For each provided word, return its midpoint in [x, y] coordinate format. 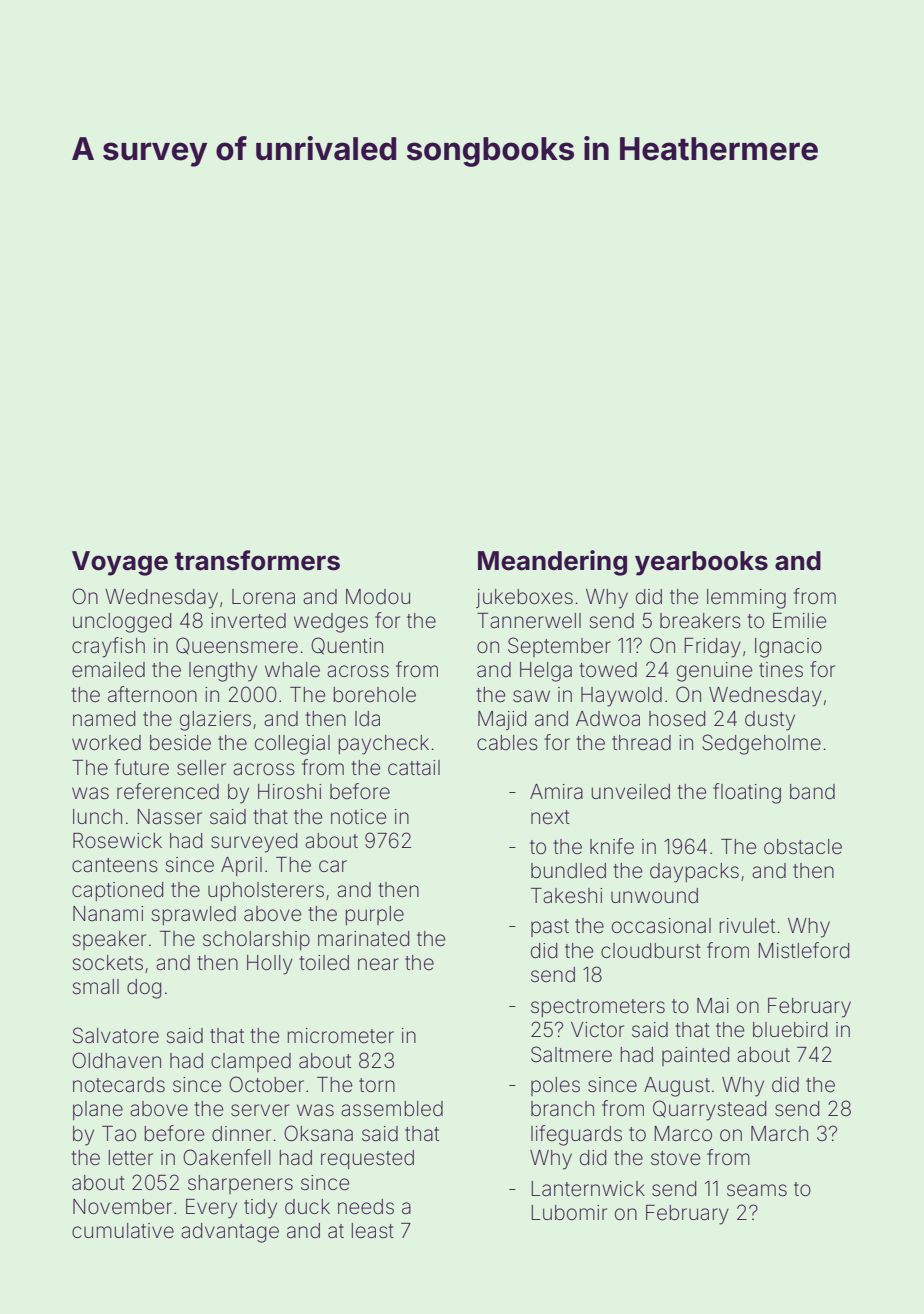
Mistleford [804, 950]
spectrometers [598, 1008]
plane [98, 1110]
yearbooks [701, 563]
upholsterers [266, 891]
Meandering [552, 563]
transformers [257, 560]
